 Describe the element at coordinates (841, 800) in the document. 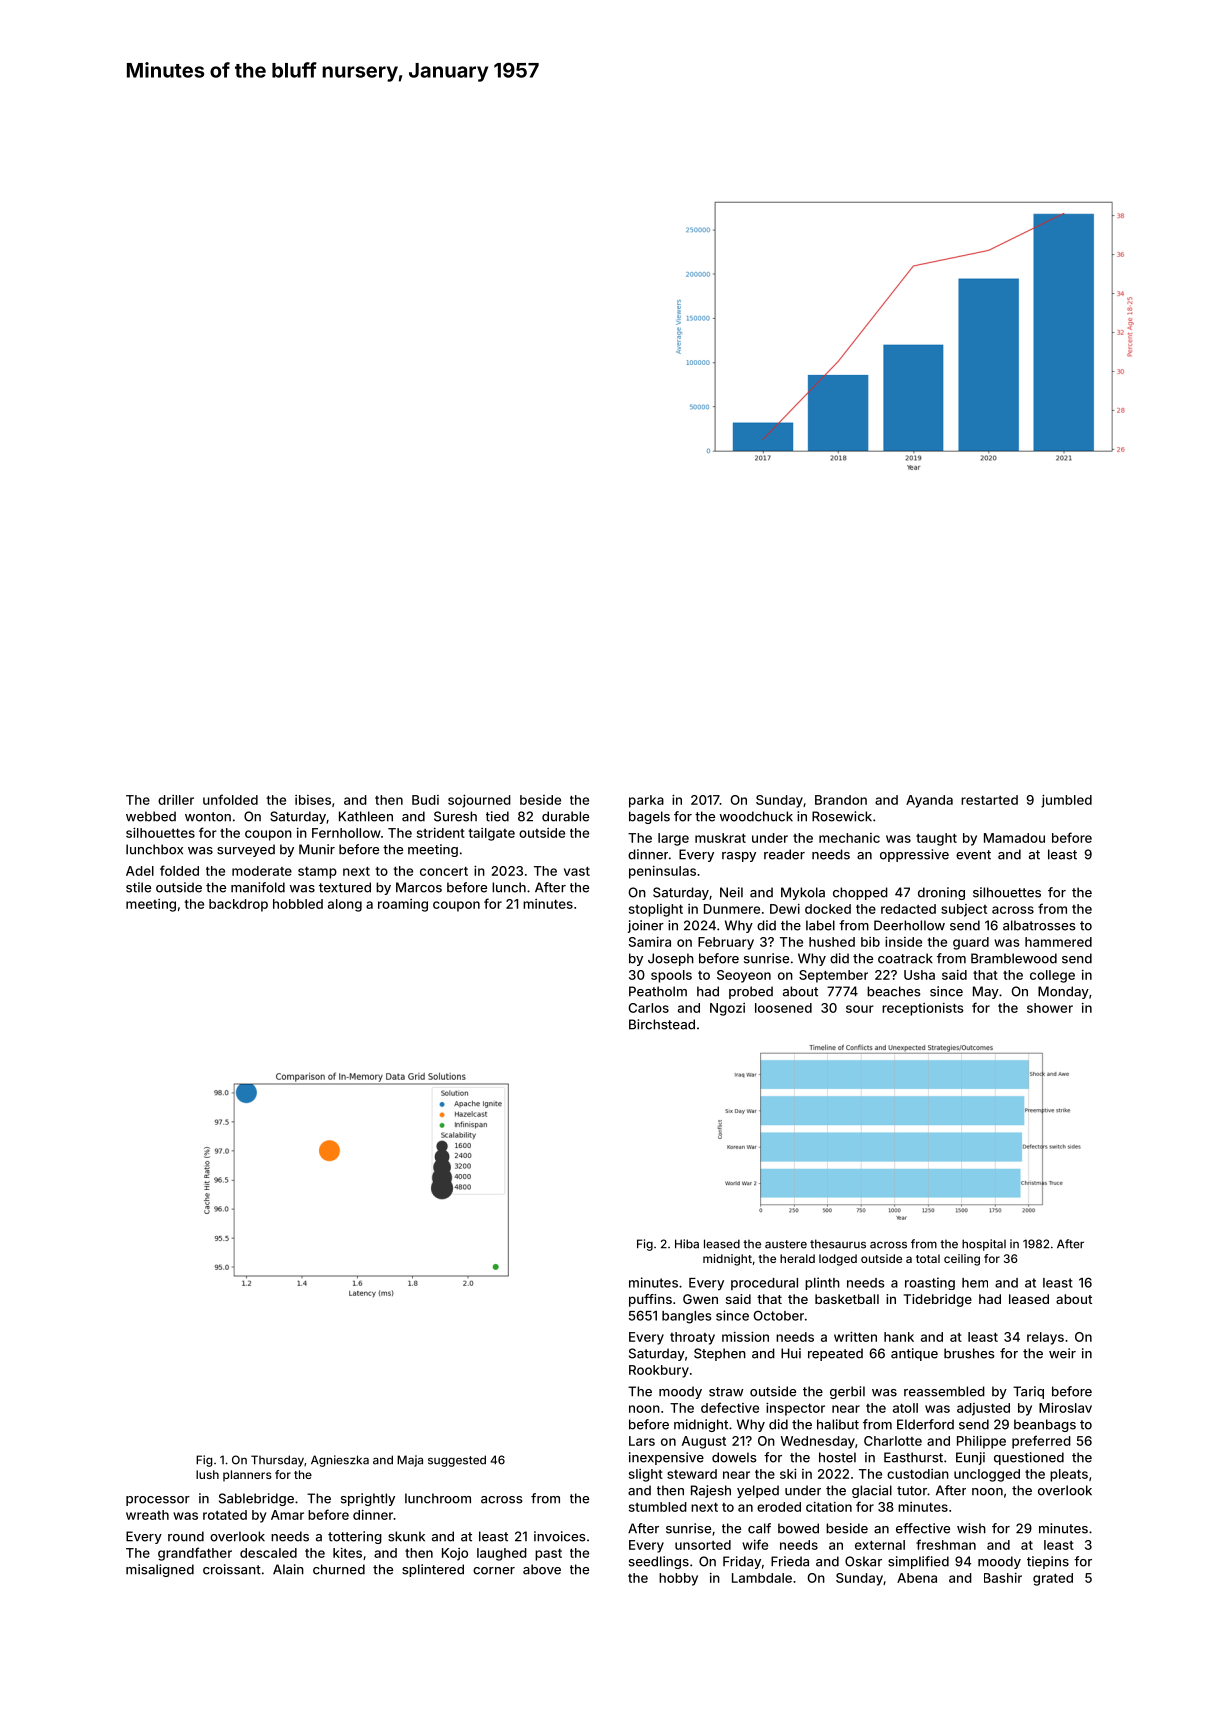

I see `Brandon` at that location.
